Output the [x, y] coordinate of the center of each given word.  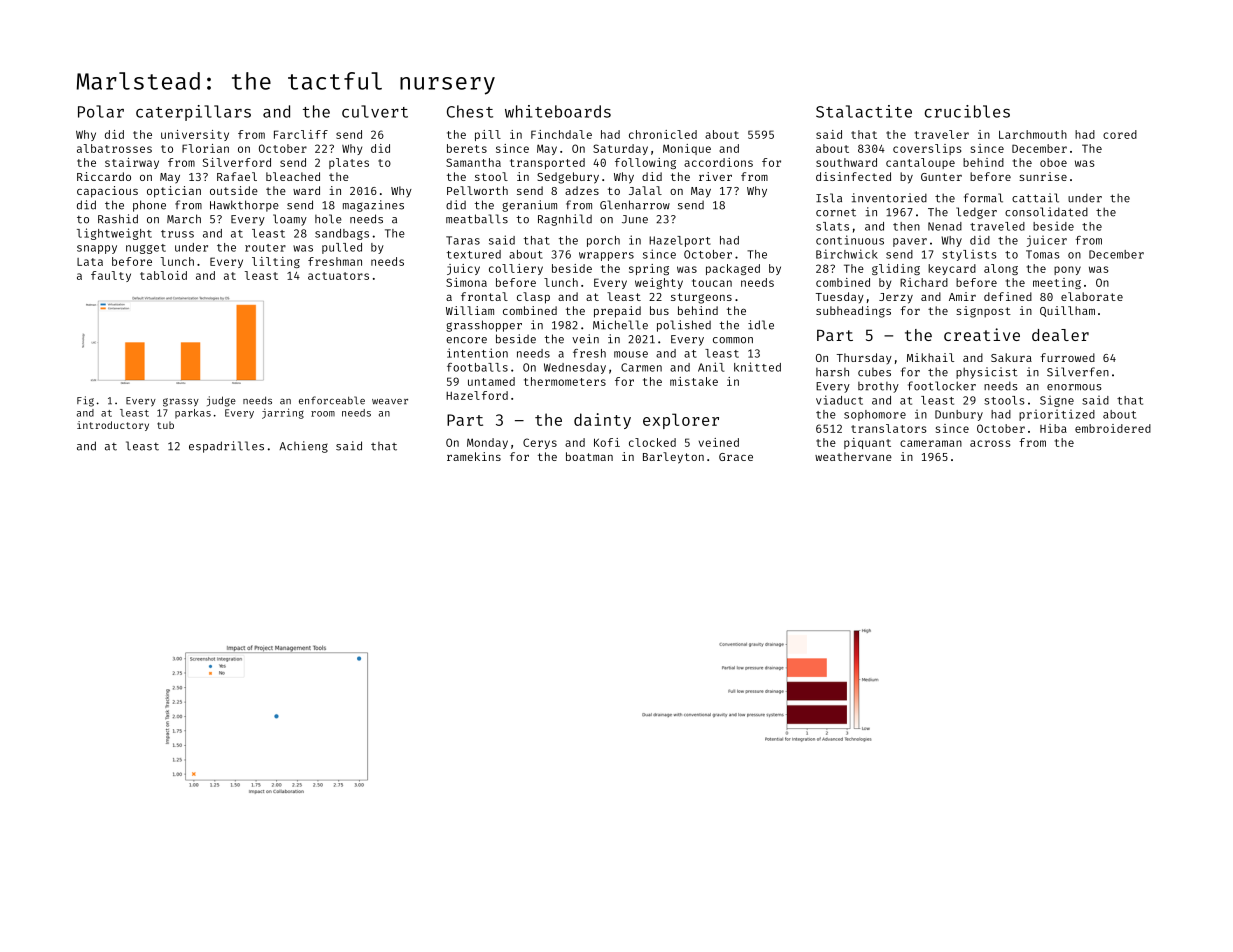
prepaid [617, 312]
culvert [375, 111]
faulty [111, 276]
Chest [470, 111]
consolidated [1046, 212]
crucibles [967, 111]
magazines [373, 206]
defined [1008, 296]
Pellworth [477, 190]
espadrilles [226, 447]
